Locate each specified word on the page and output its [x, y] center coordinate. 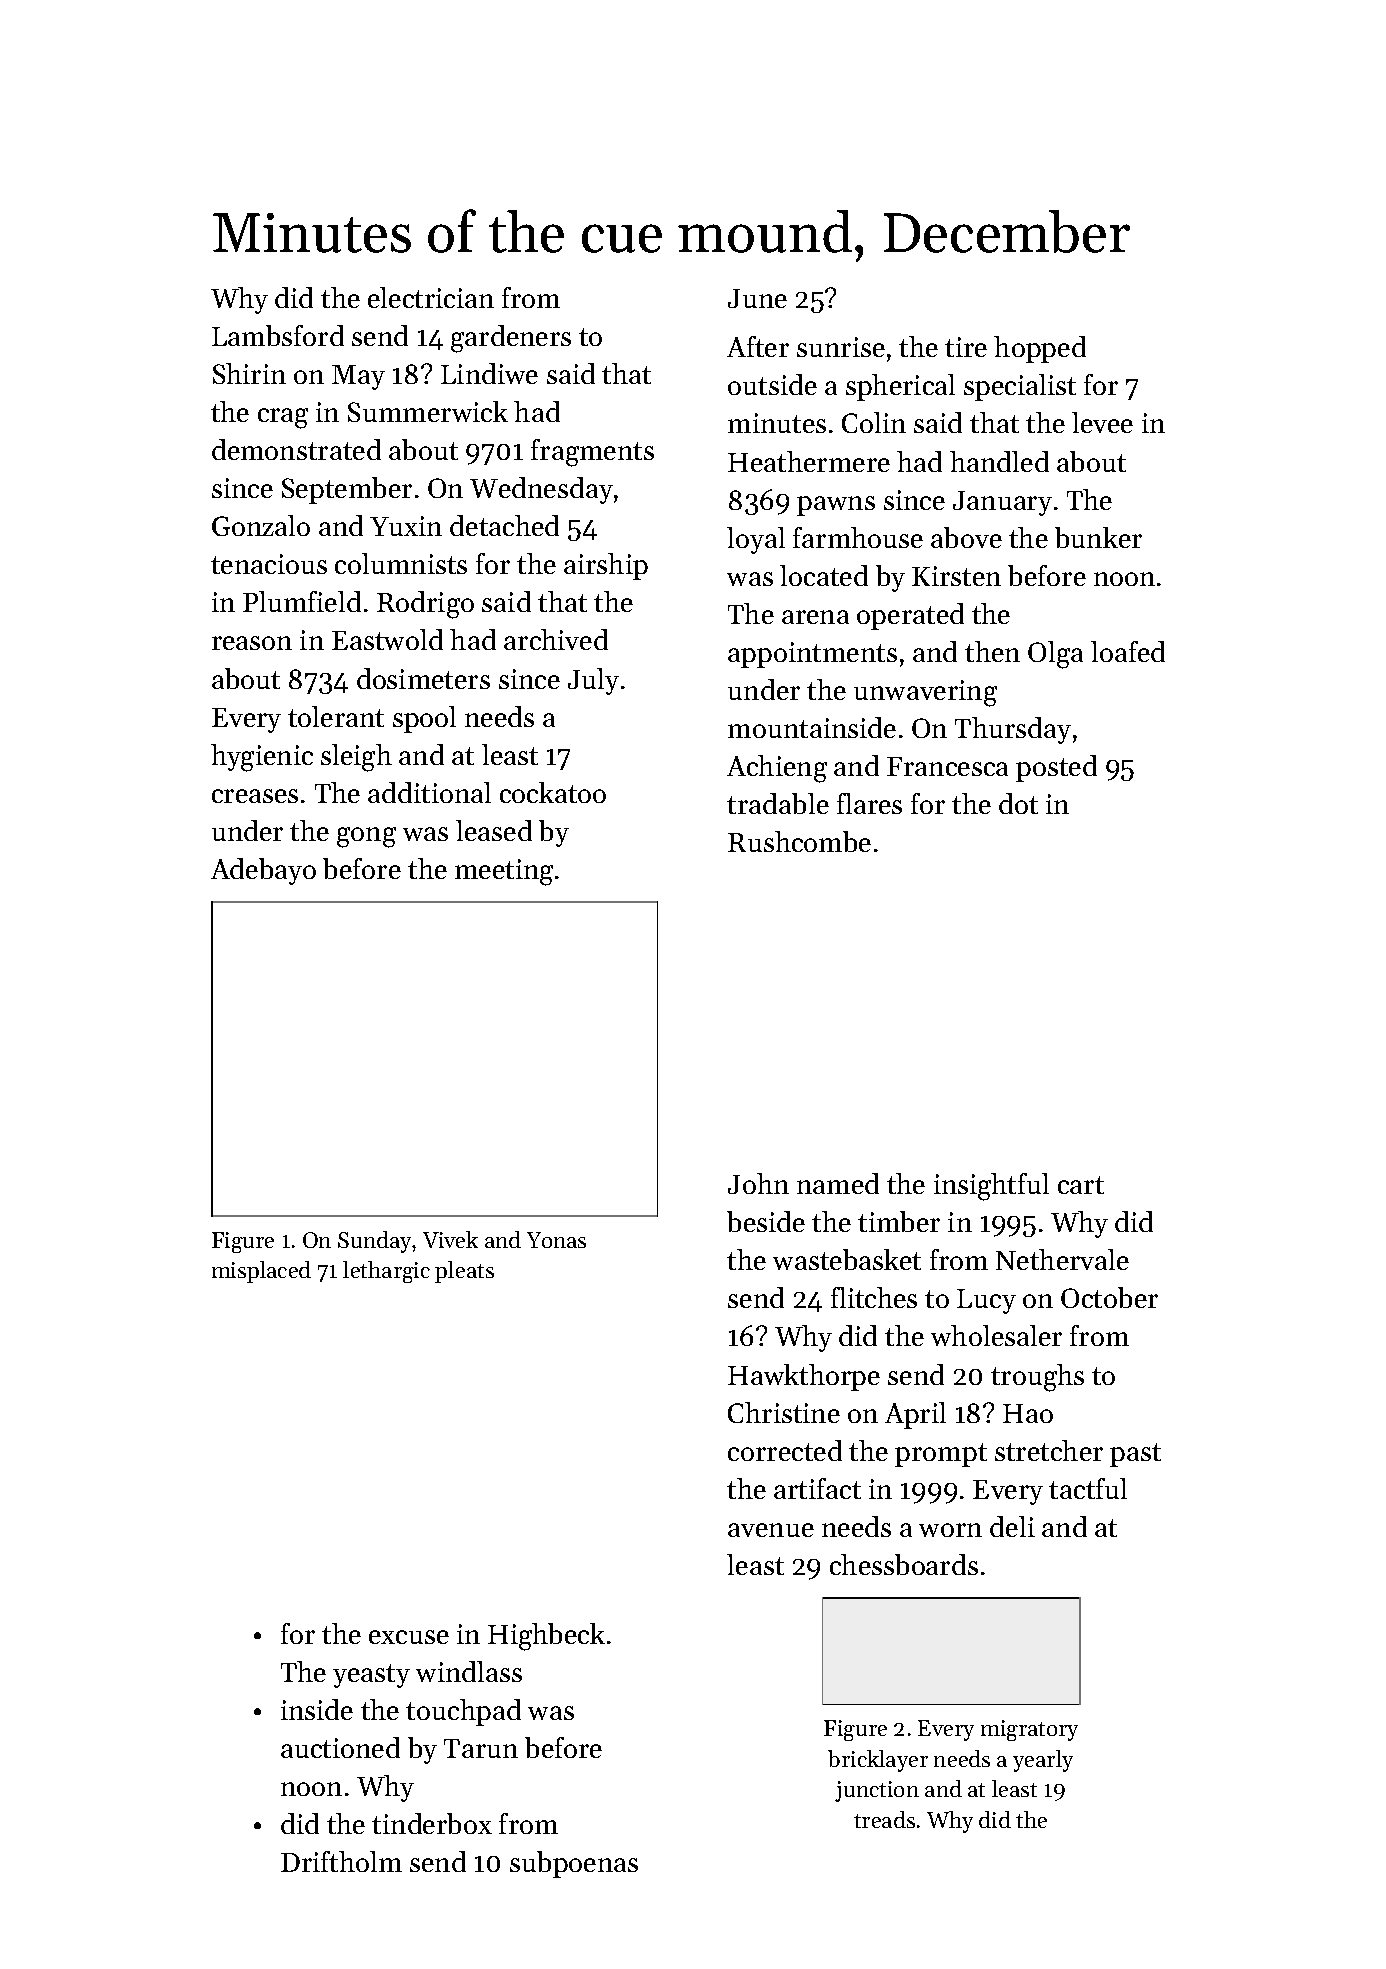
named [838, 1183]
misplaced [261, 1272]
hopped [1040, 349]
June [757, 298]
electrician [431, 297]
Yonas [556, 1240]
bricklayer [878, 1761]
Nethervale [1062, 1259]
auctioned [340, 1747]
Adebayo [263, 871]
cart [1081, 1185]
